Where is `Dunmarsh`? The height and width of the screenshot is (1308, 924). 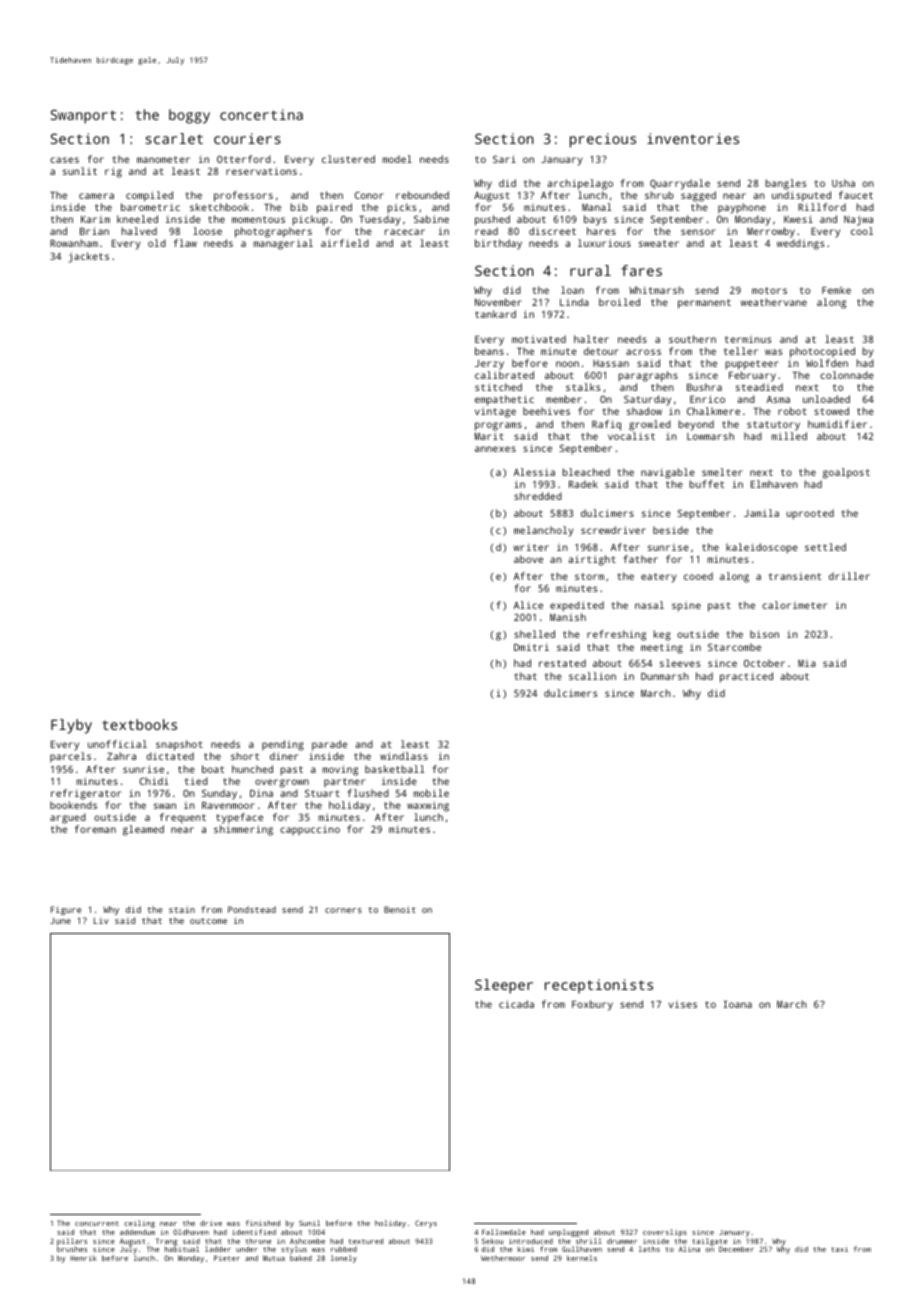 Dunmarsh is located at coordinates (665, 676).
